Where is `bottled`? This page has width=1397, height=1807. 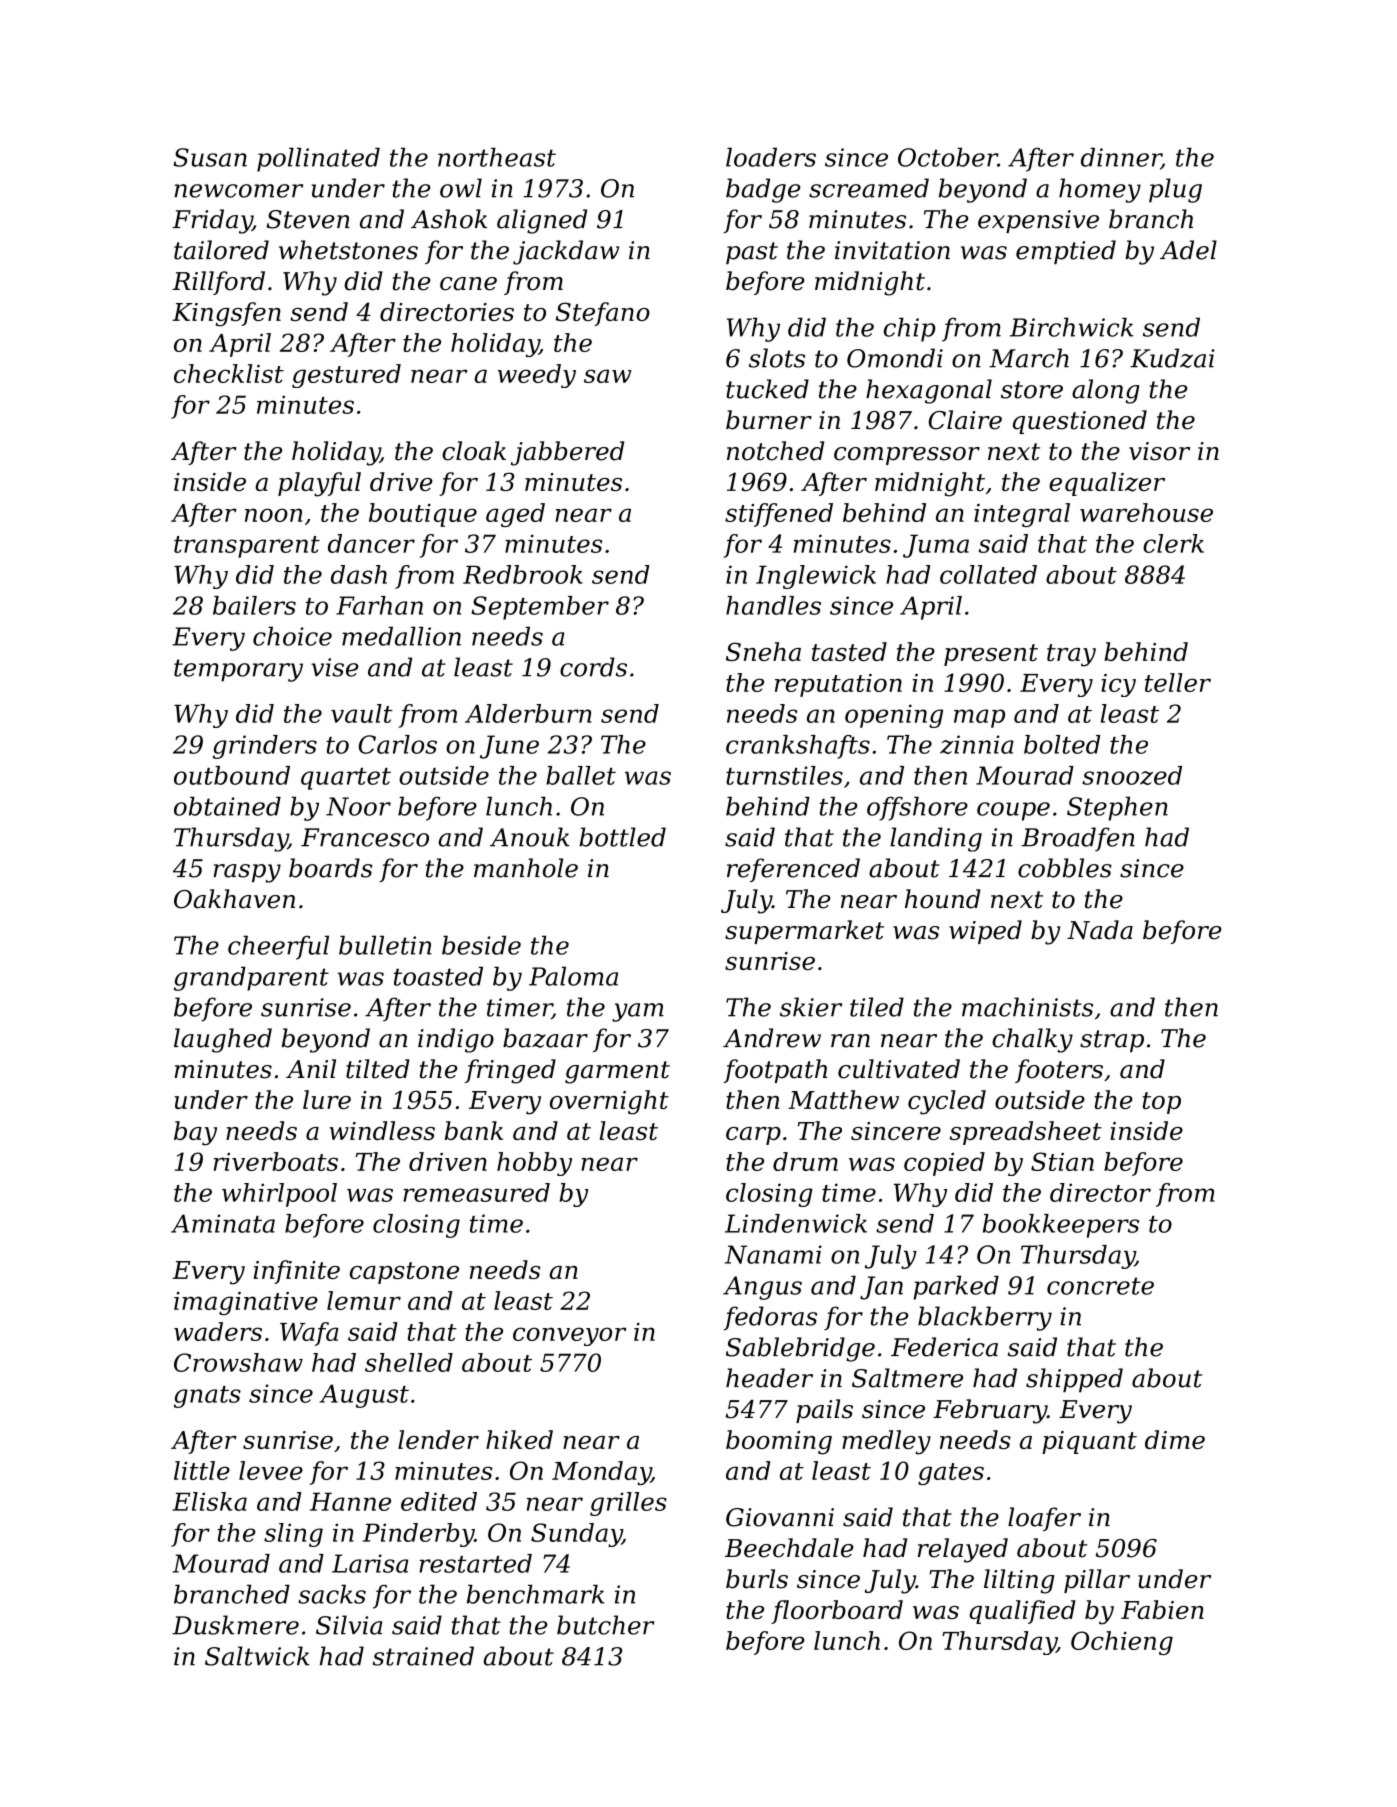
bottled is located at coordinates (622, 837).
